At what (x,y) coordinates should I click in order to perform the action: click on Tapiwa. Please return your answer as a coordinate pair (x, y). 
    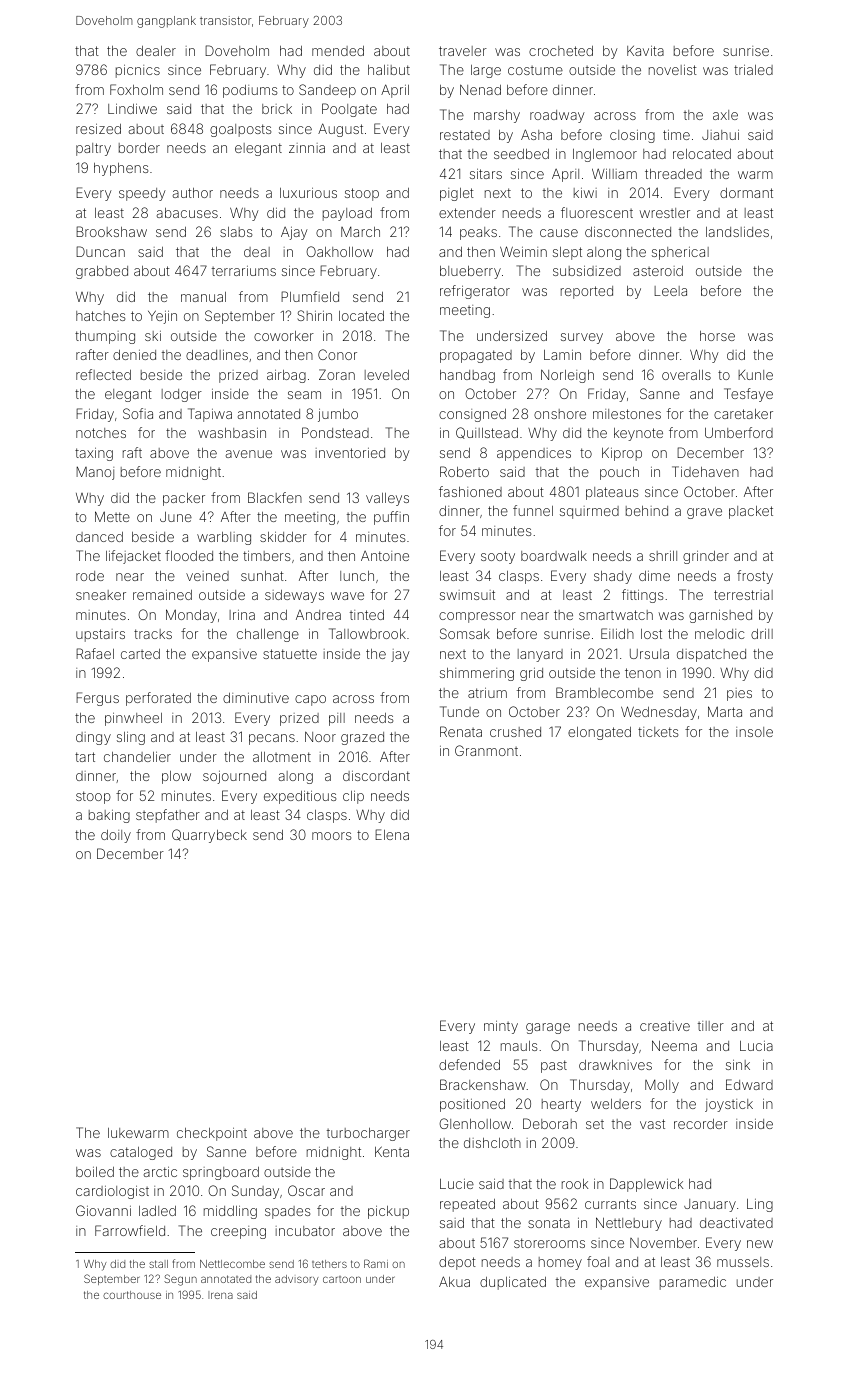
    Looking at the image, I should click on (210, 415).
